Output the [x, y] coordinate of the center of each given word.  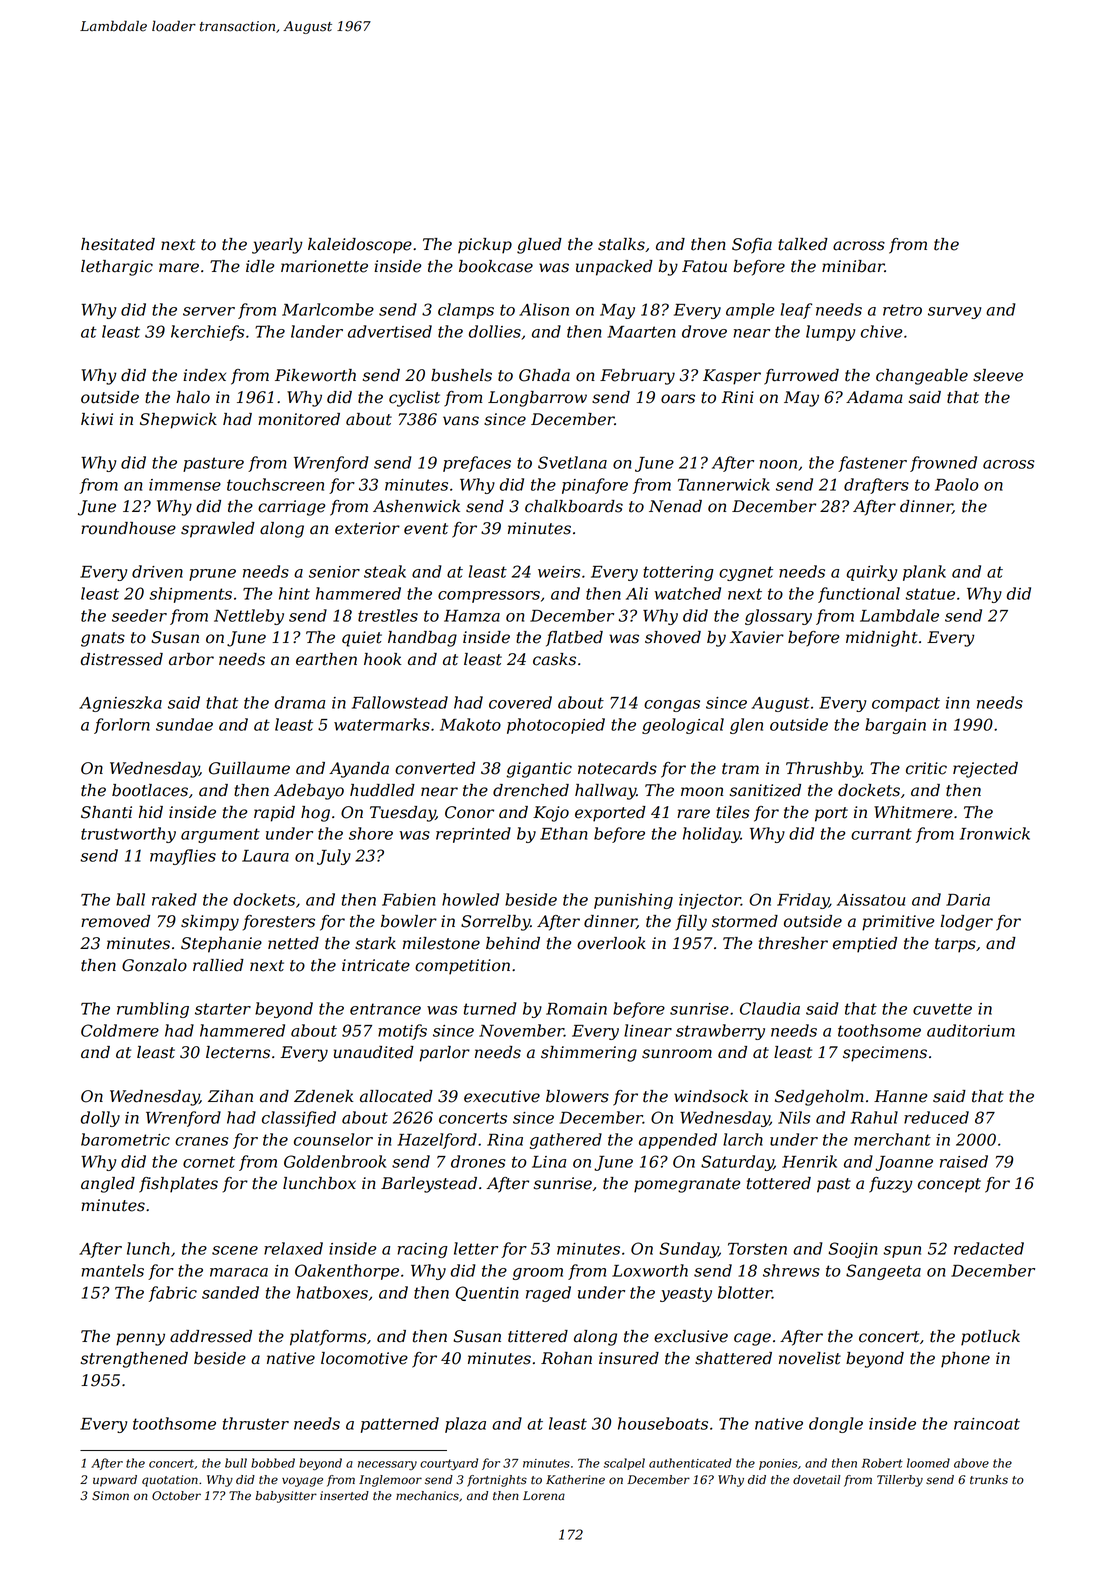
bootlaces [150, 790]
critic [926, 768]
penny [140, 1339]
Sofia [752, 246]
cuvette [942, 1009]
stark [375, 943]
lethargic [117, 268]
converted [435, 768]
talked [803, 244]
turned [490, 1008]
